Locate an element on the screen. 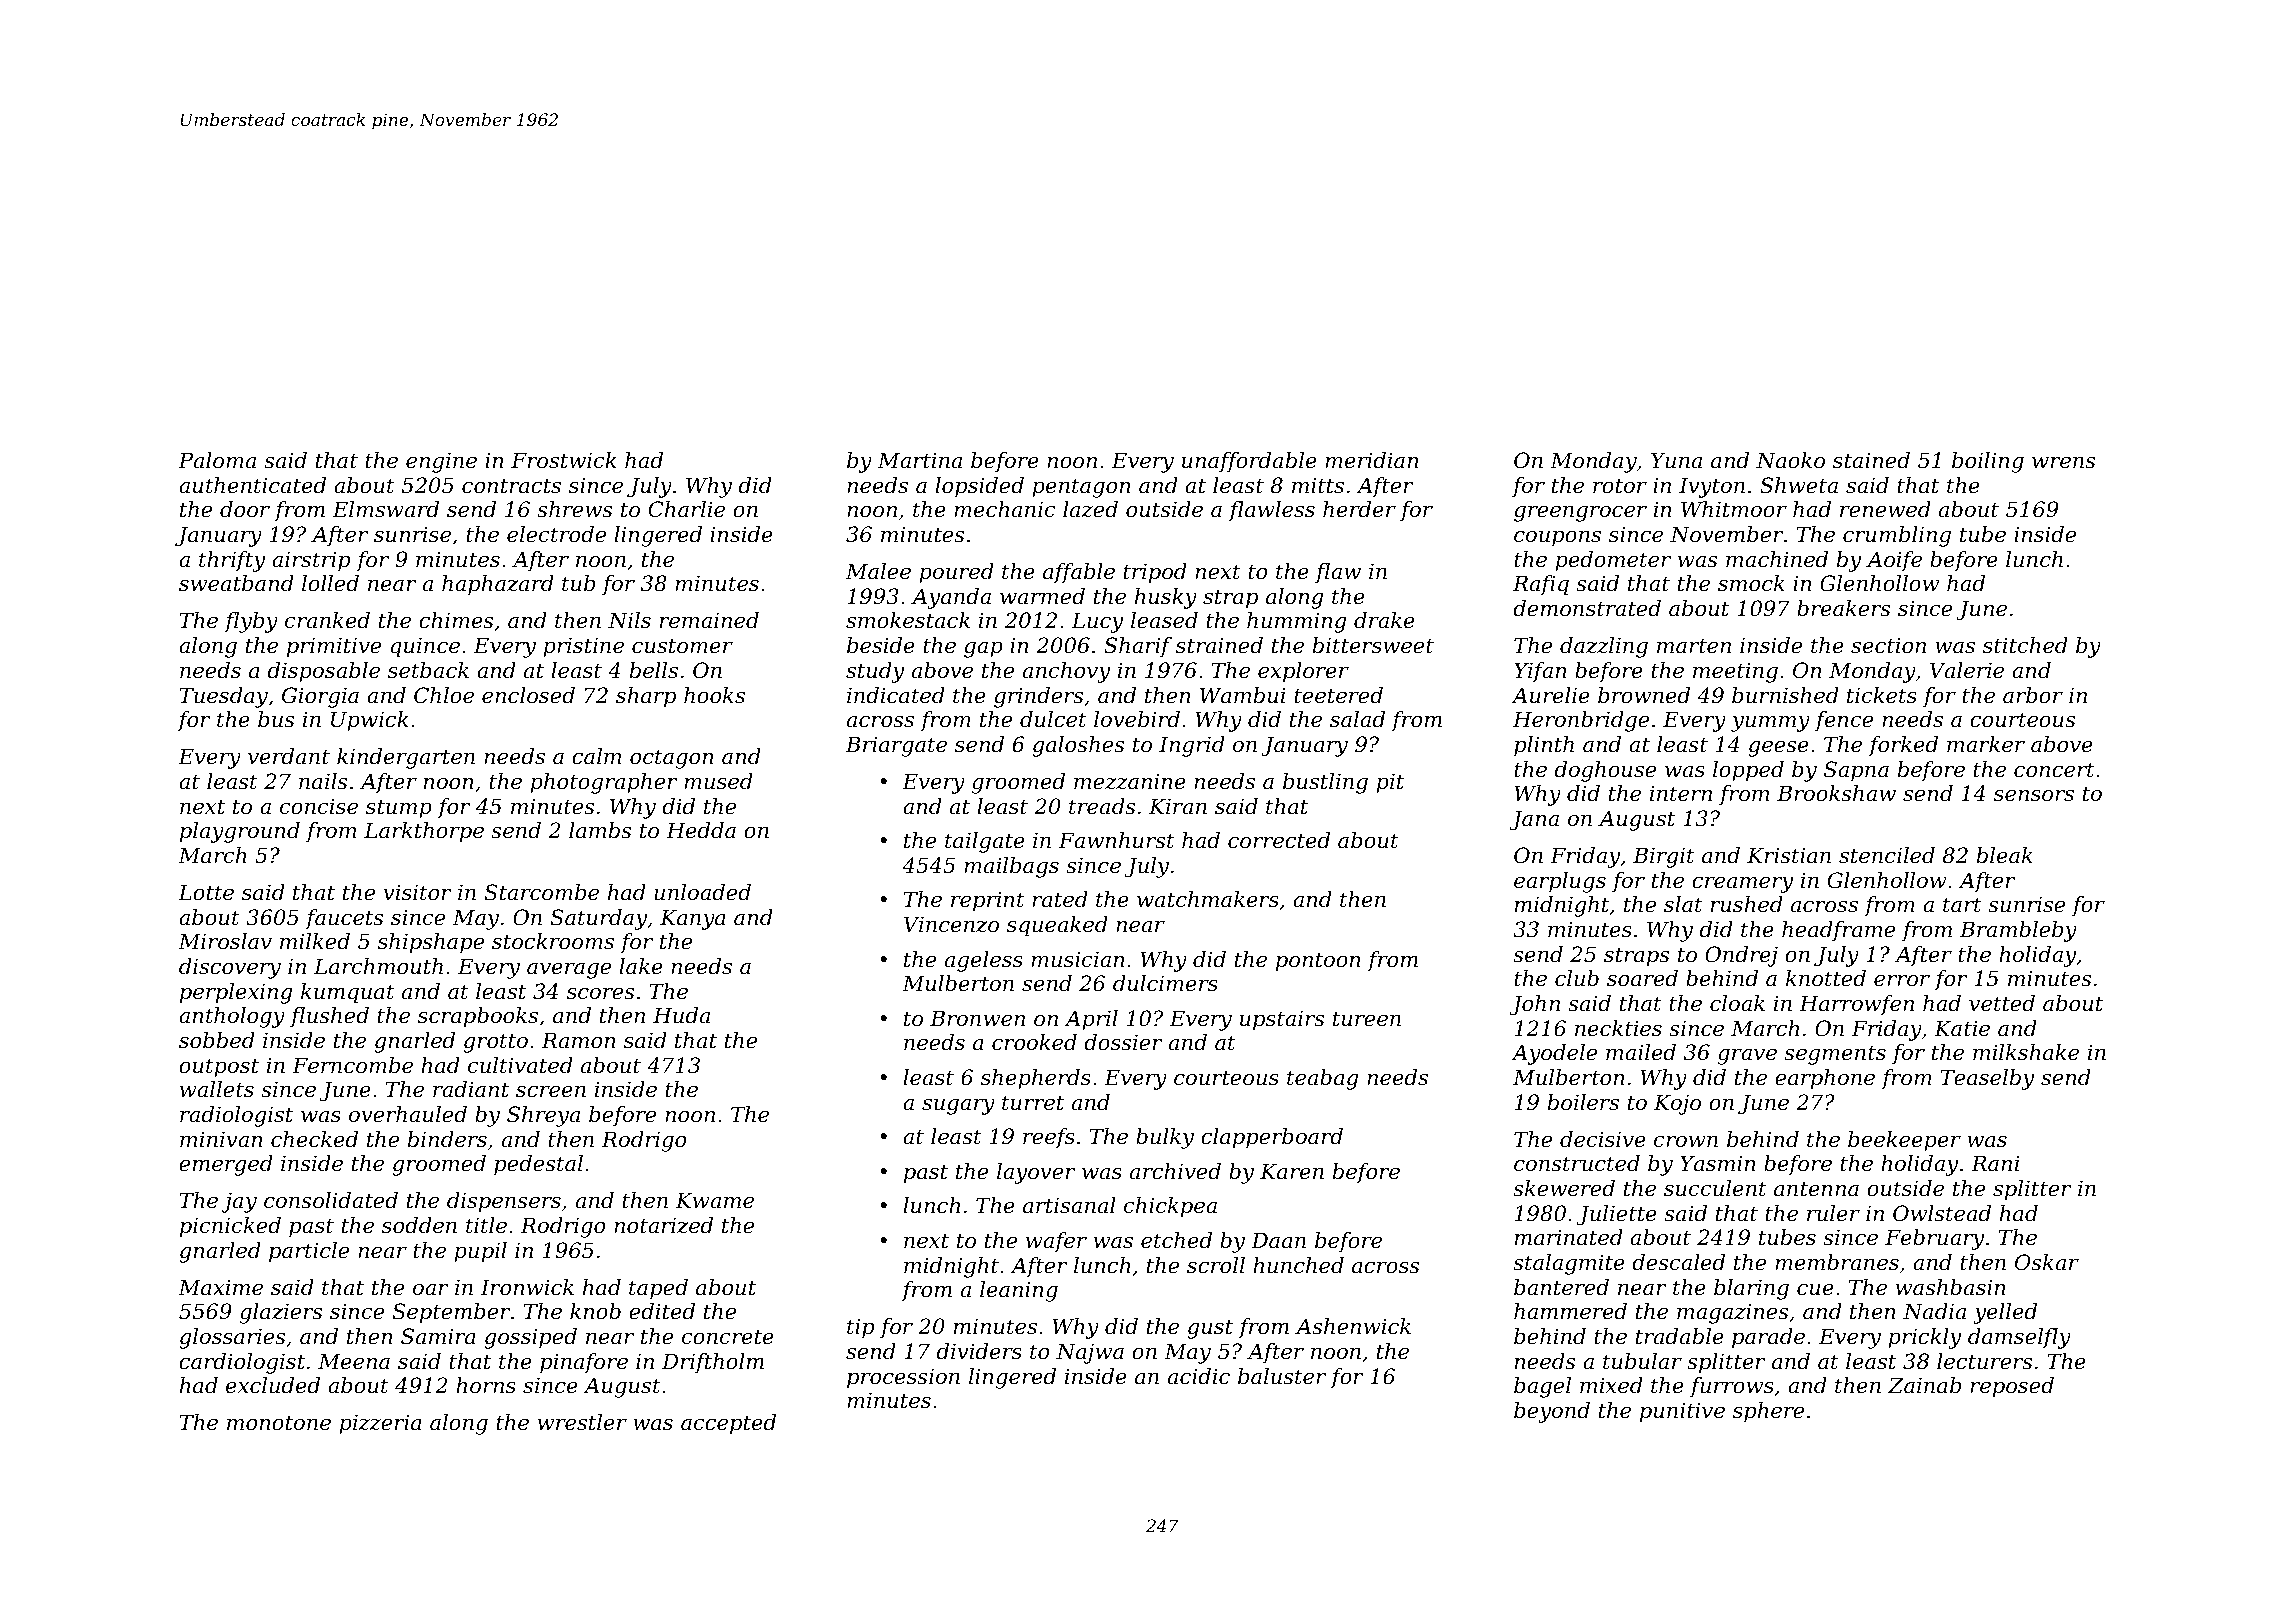 The height and width of the screenshot is (1620, 2292). octagon is located at coordinates (672, 759).
